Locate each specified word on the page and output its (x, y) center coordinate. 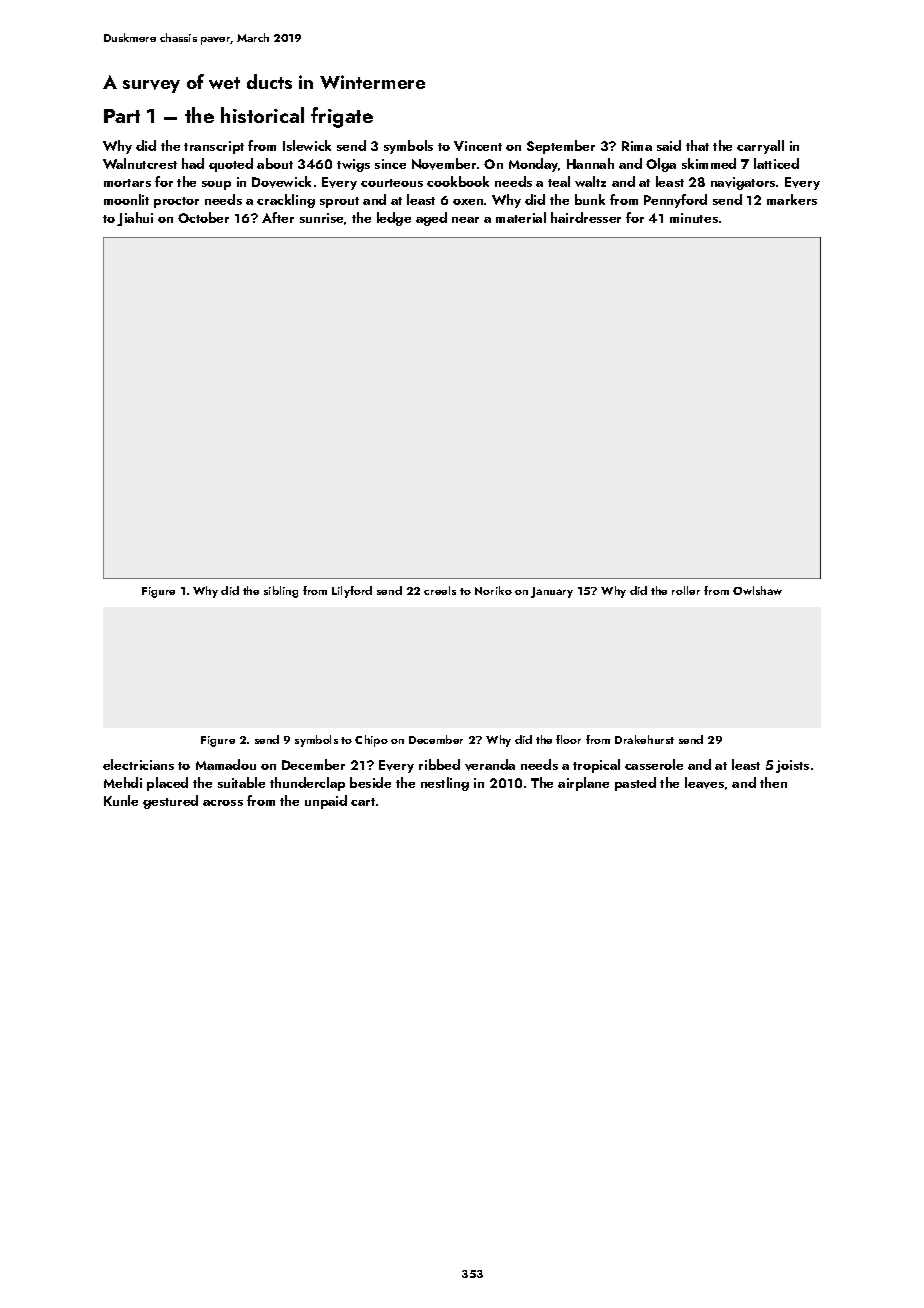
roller (686, 590)
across (223, 803)
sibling (281, 592)
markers (792, 199)
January (552, 592)
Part (122, 116)
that (697, 145)
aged (431, 219)
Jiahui (135, 219)
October (203, 217)
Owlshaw (757, 590)
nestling (445, 784)
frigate (342, 117)
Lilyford (352, 592)
